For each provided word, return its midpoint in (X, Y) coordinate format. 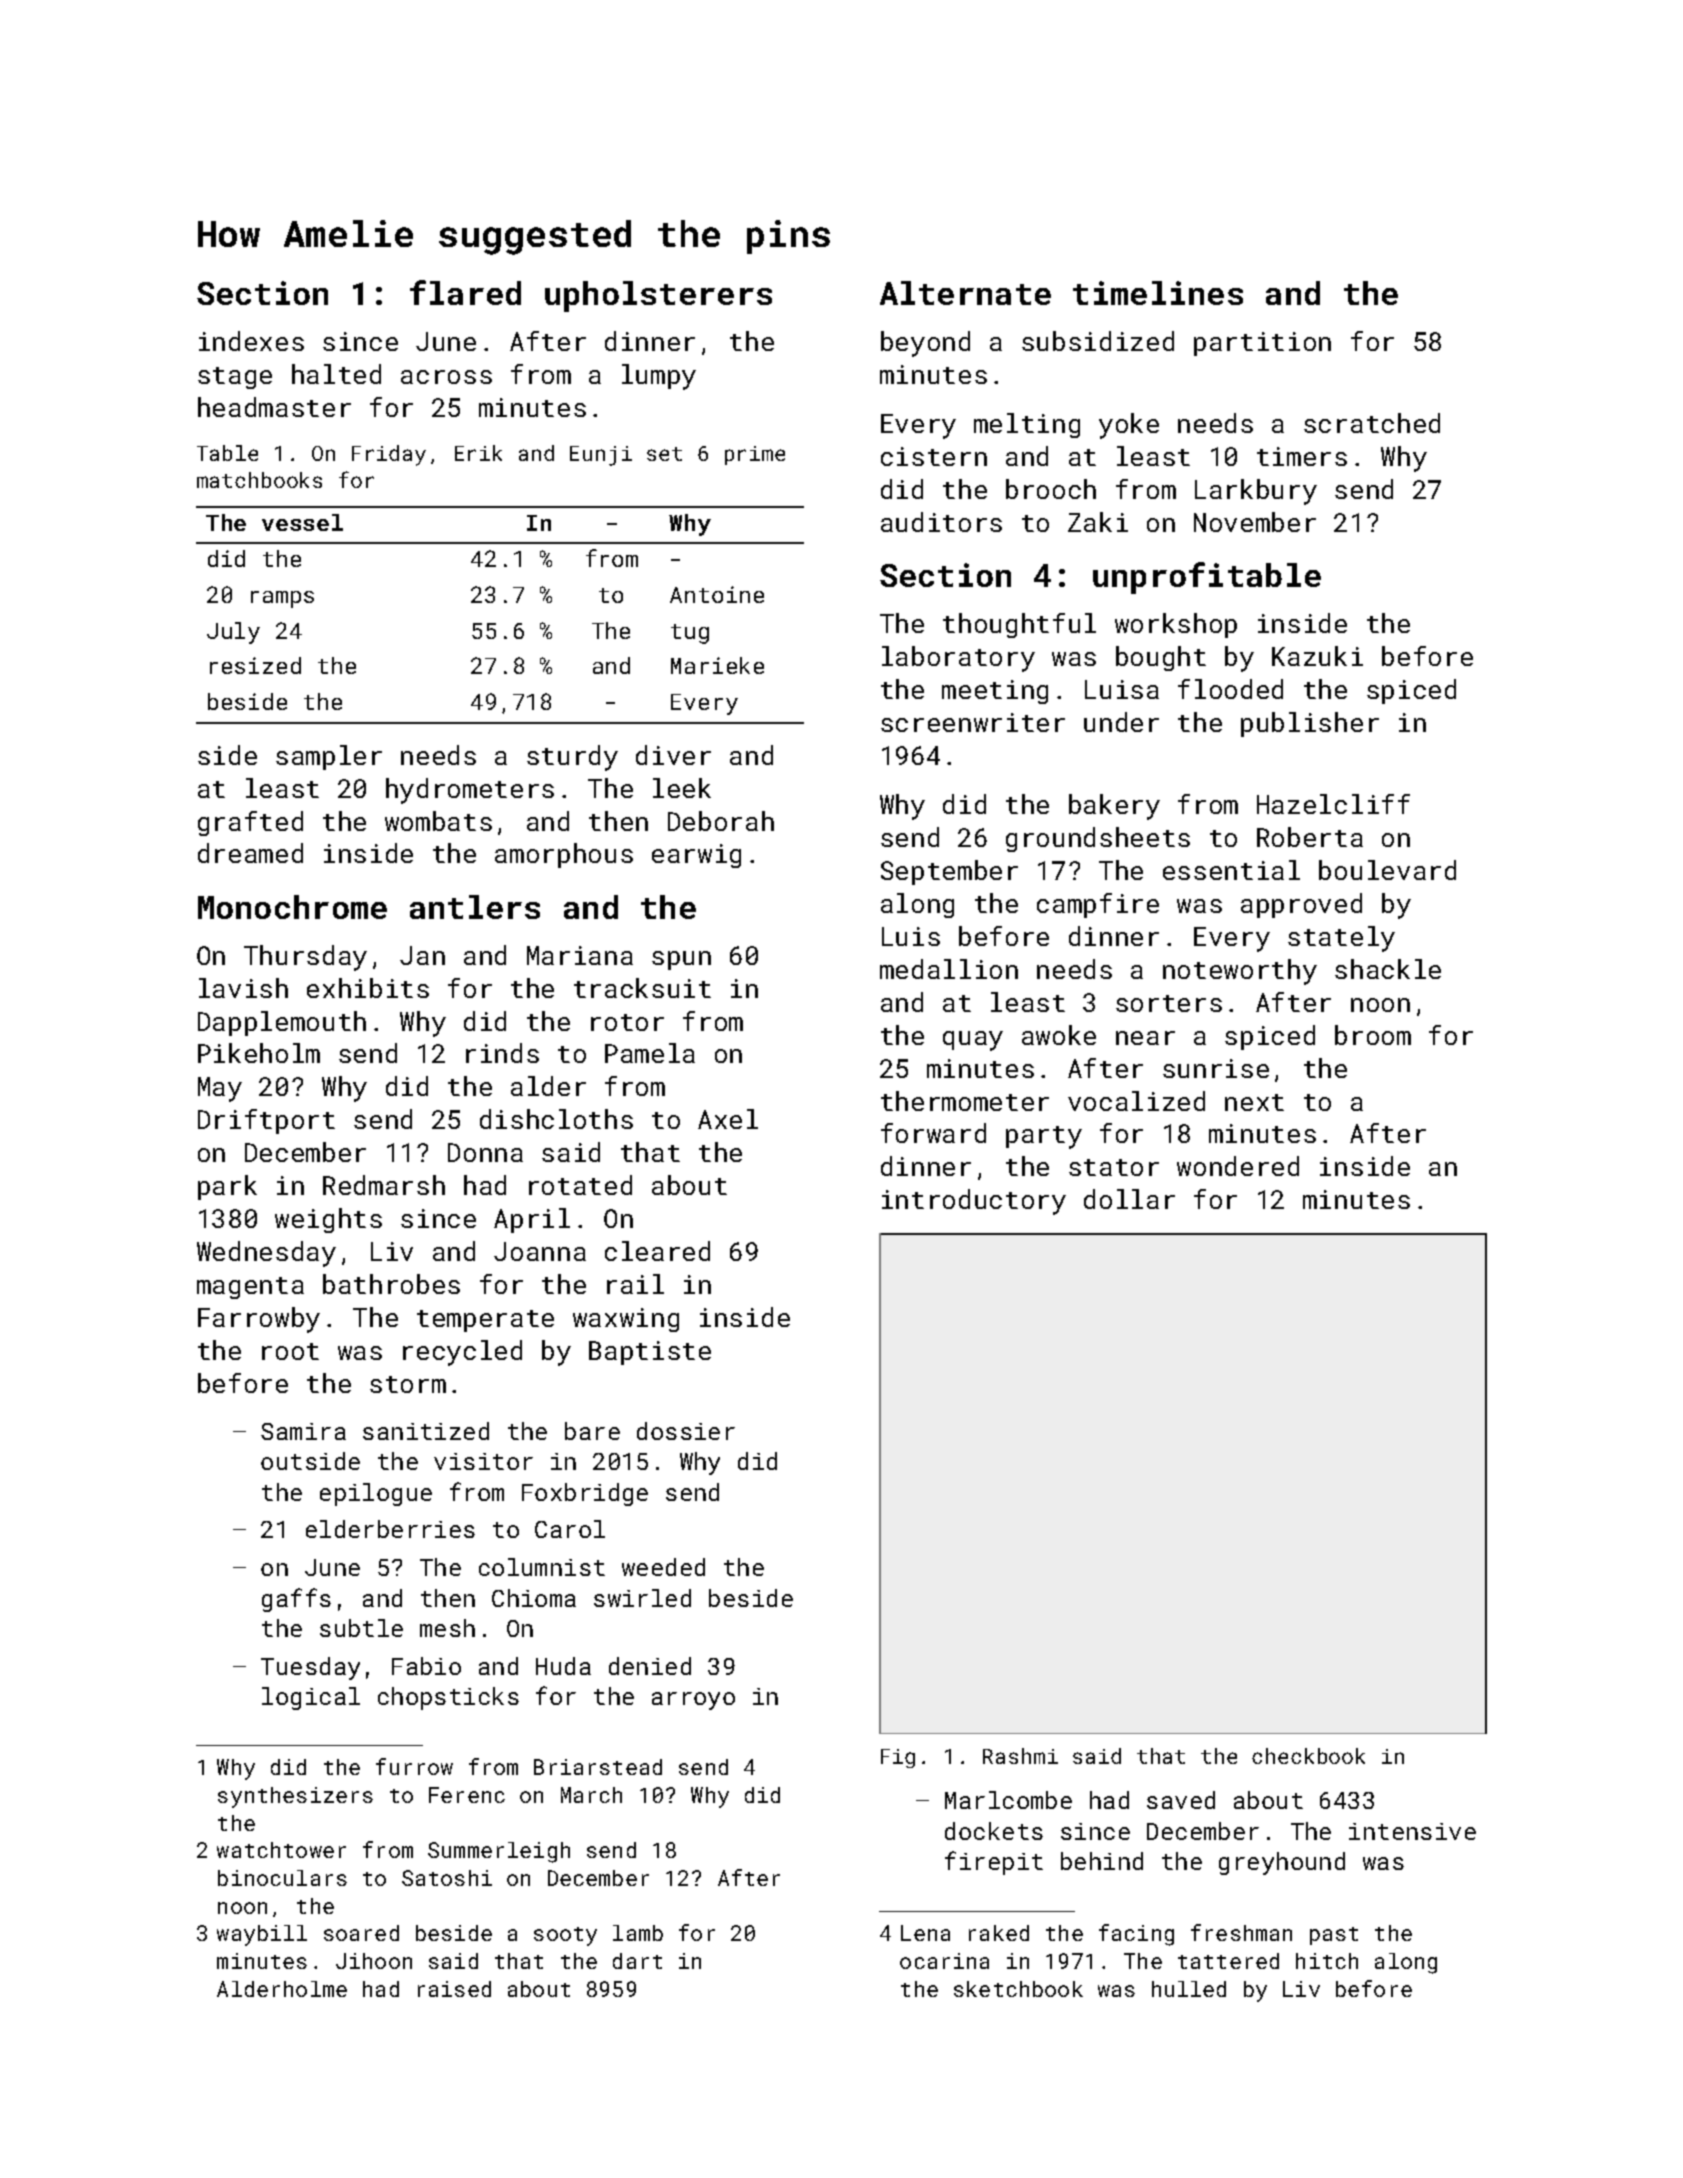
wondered (1238, 1166)
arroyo (693, 1701)
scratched (1372, 423)
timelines (1158, 293)
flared (465, 292)
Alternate (965, 293)
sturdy (572, 758)
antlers (475, 907)
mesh (447, 1628)
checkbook (1308, 1756)
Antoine (717, 594)
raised (454, 1989)
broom (1373, 1035)
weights (328, 1220)
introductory (974, 1202)
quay (973, 1041)
